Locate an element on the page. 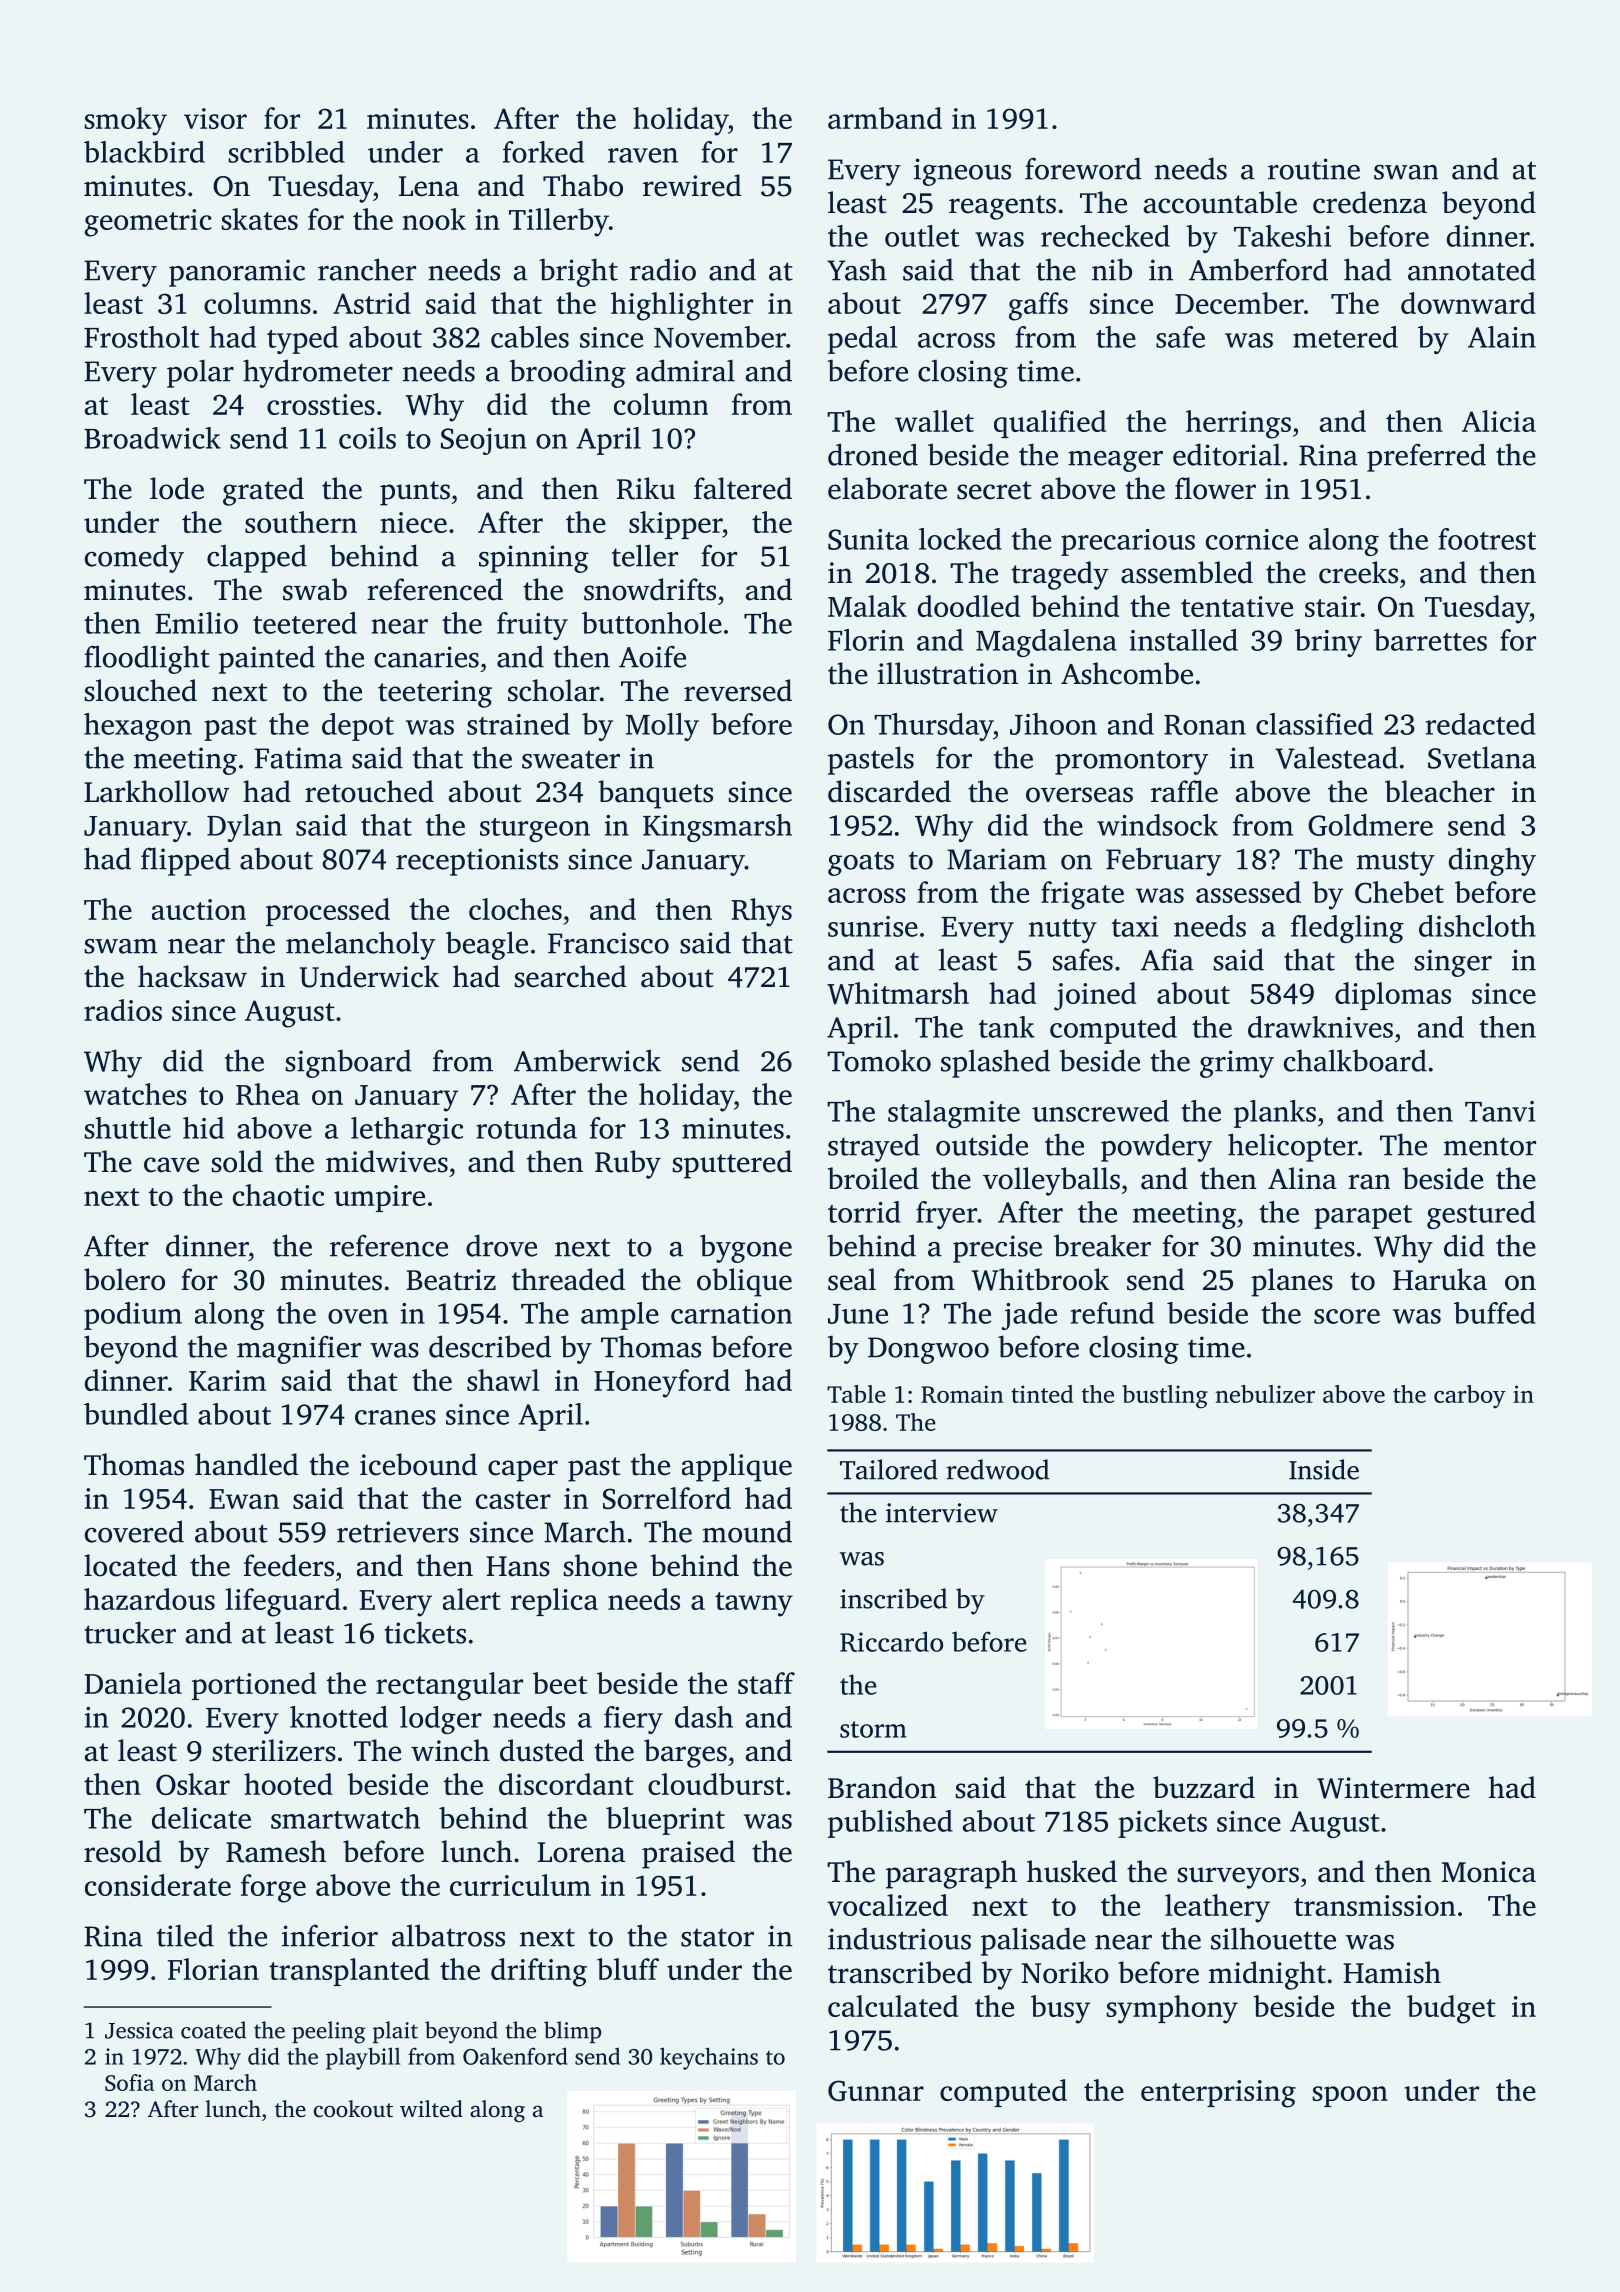 The width and height of the document is (1620, 2292). Frostholt is located at coordinates (141, 337).
